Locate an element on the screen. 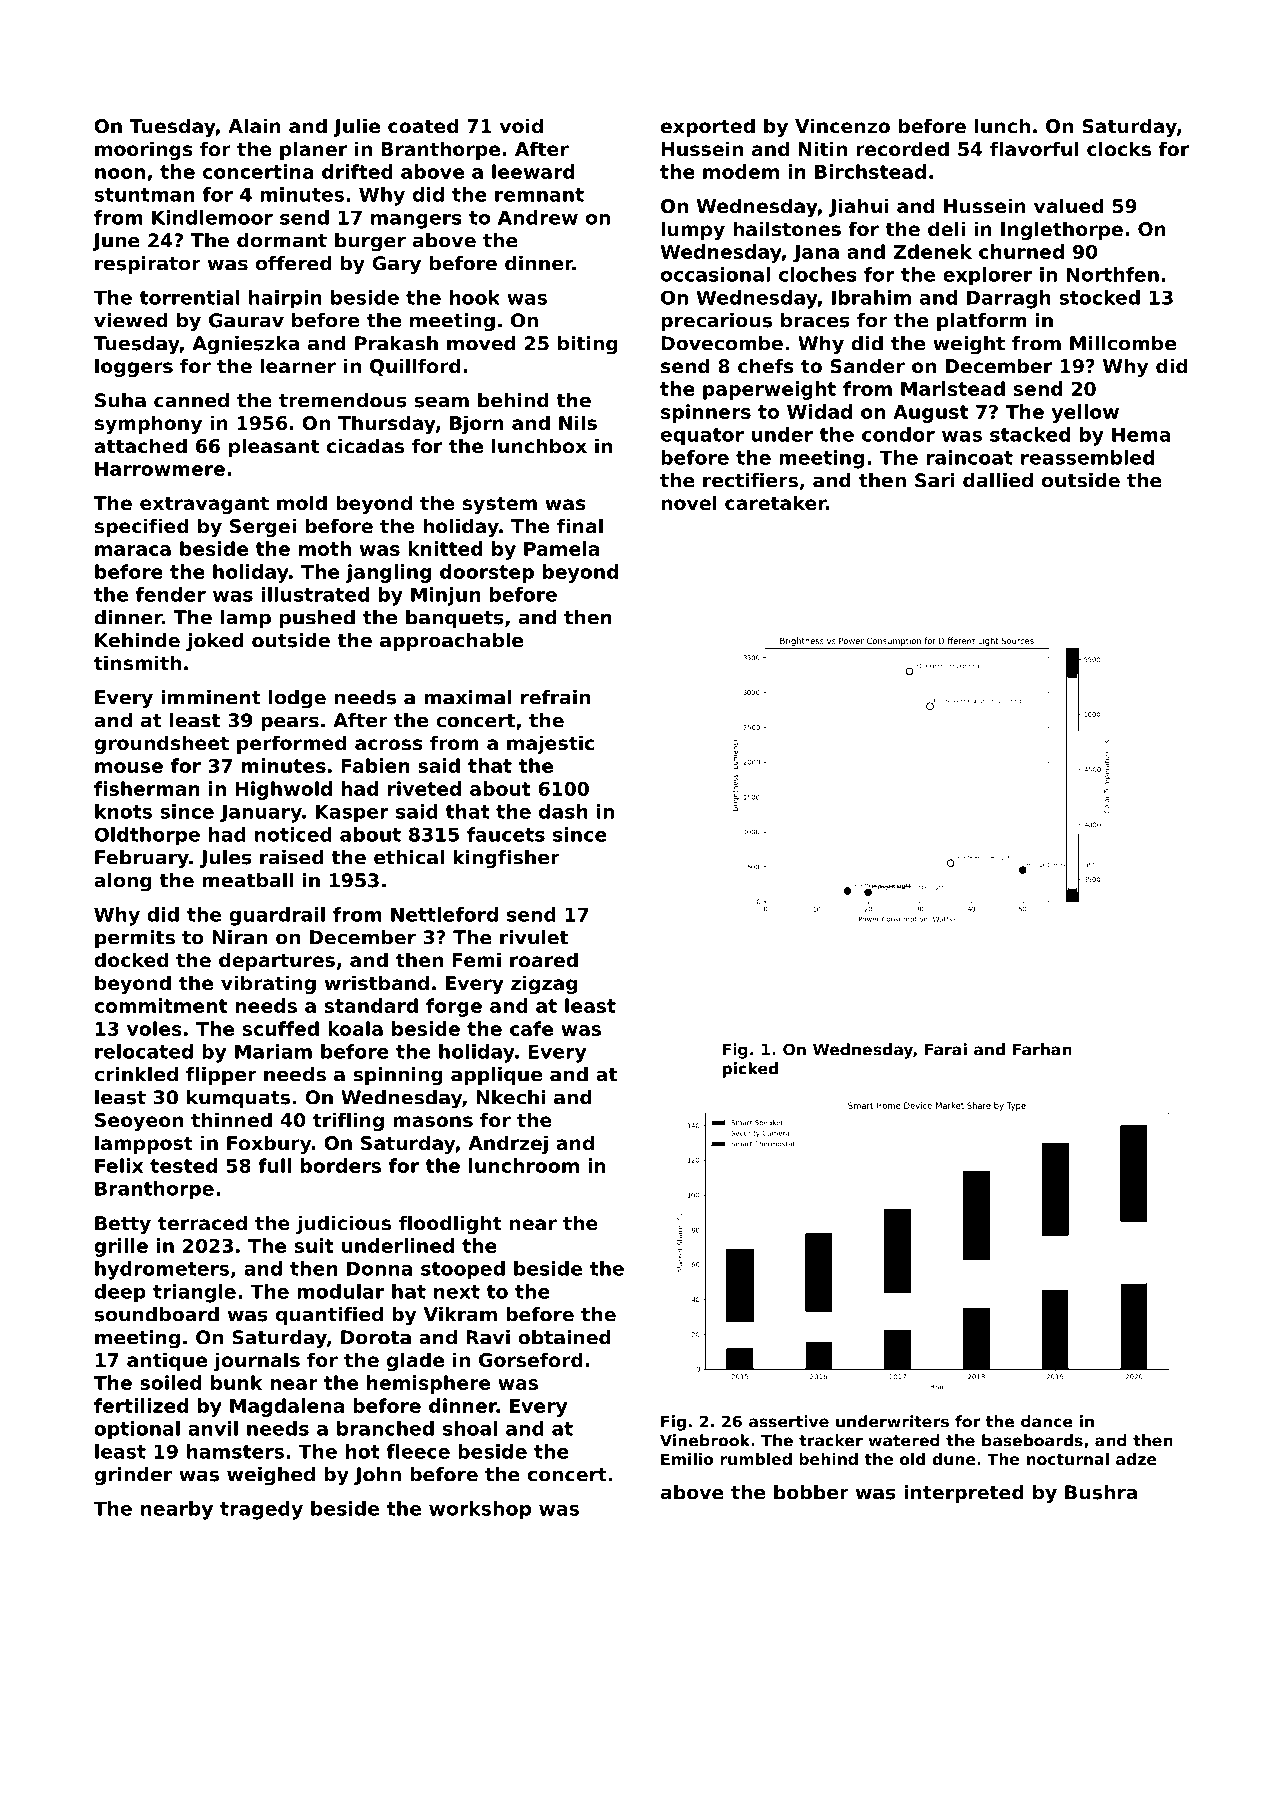 The image size is (1285, 1817). grinder is located at coordinates (133, 1476).
